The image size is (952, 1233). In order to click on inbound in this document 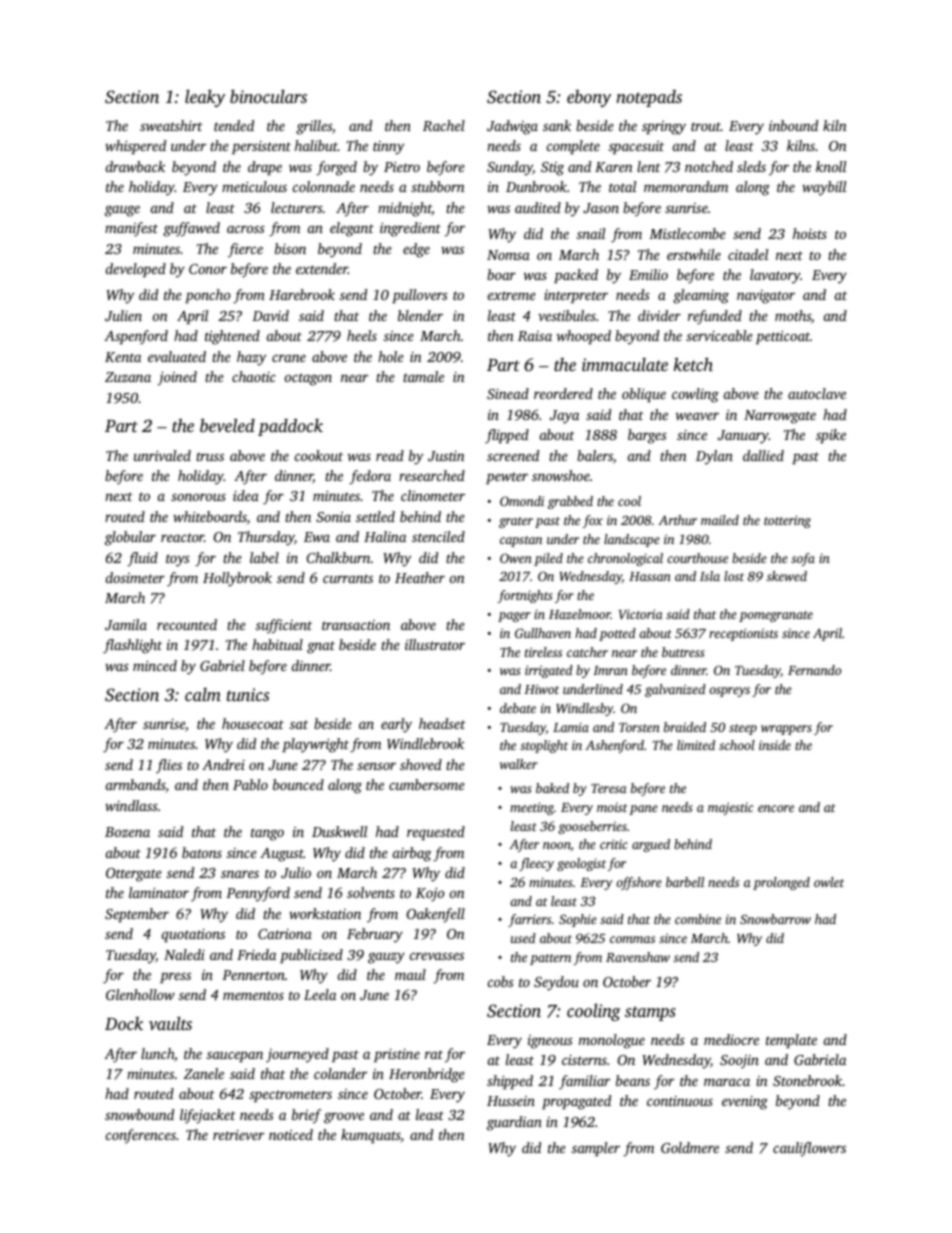, I will do `click(793, 125)`.
